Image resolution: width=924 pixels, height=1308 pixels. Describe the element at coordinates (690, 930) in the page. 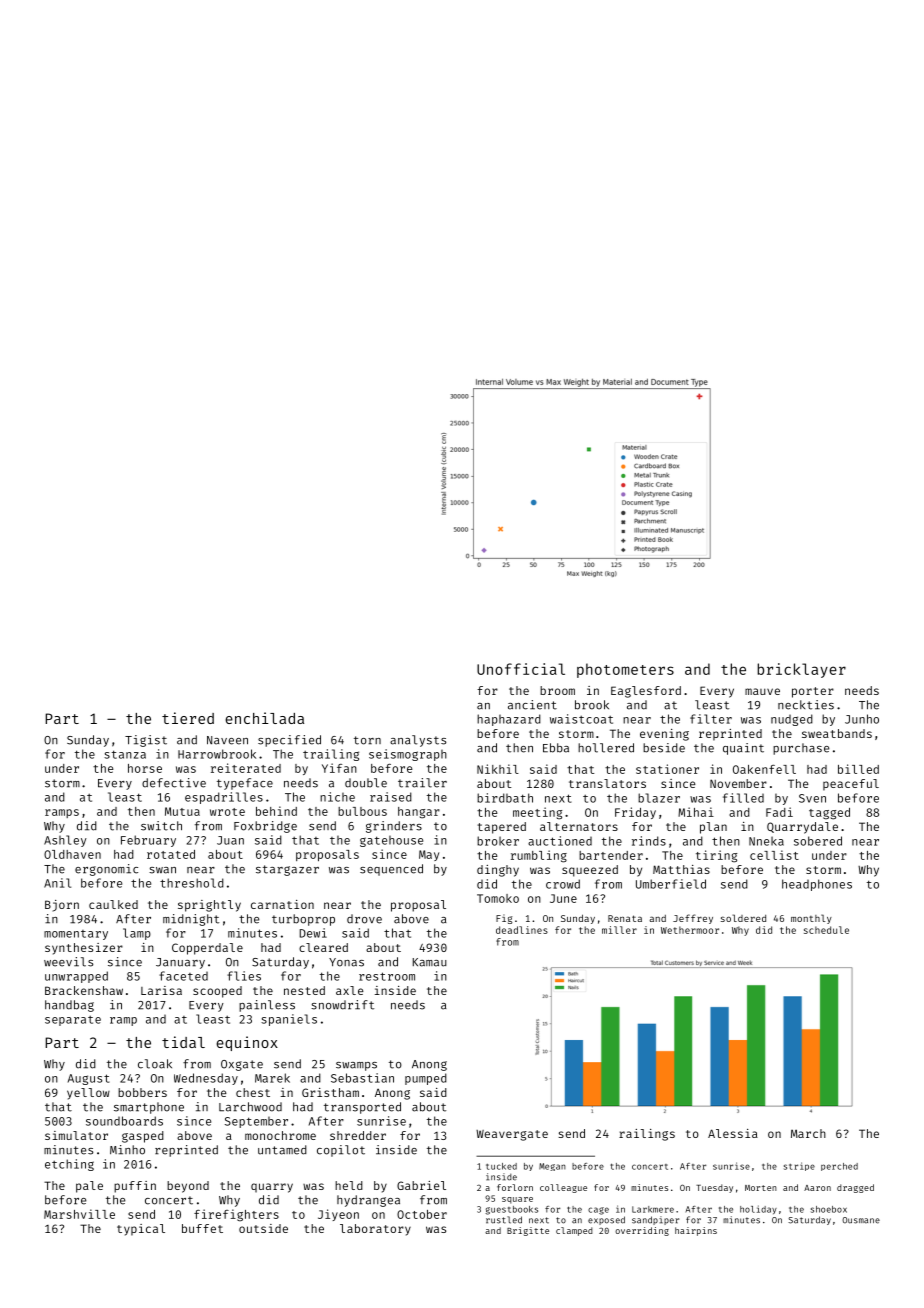

I see `Wethermoor` at that location.
